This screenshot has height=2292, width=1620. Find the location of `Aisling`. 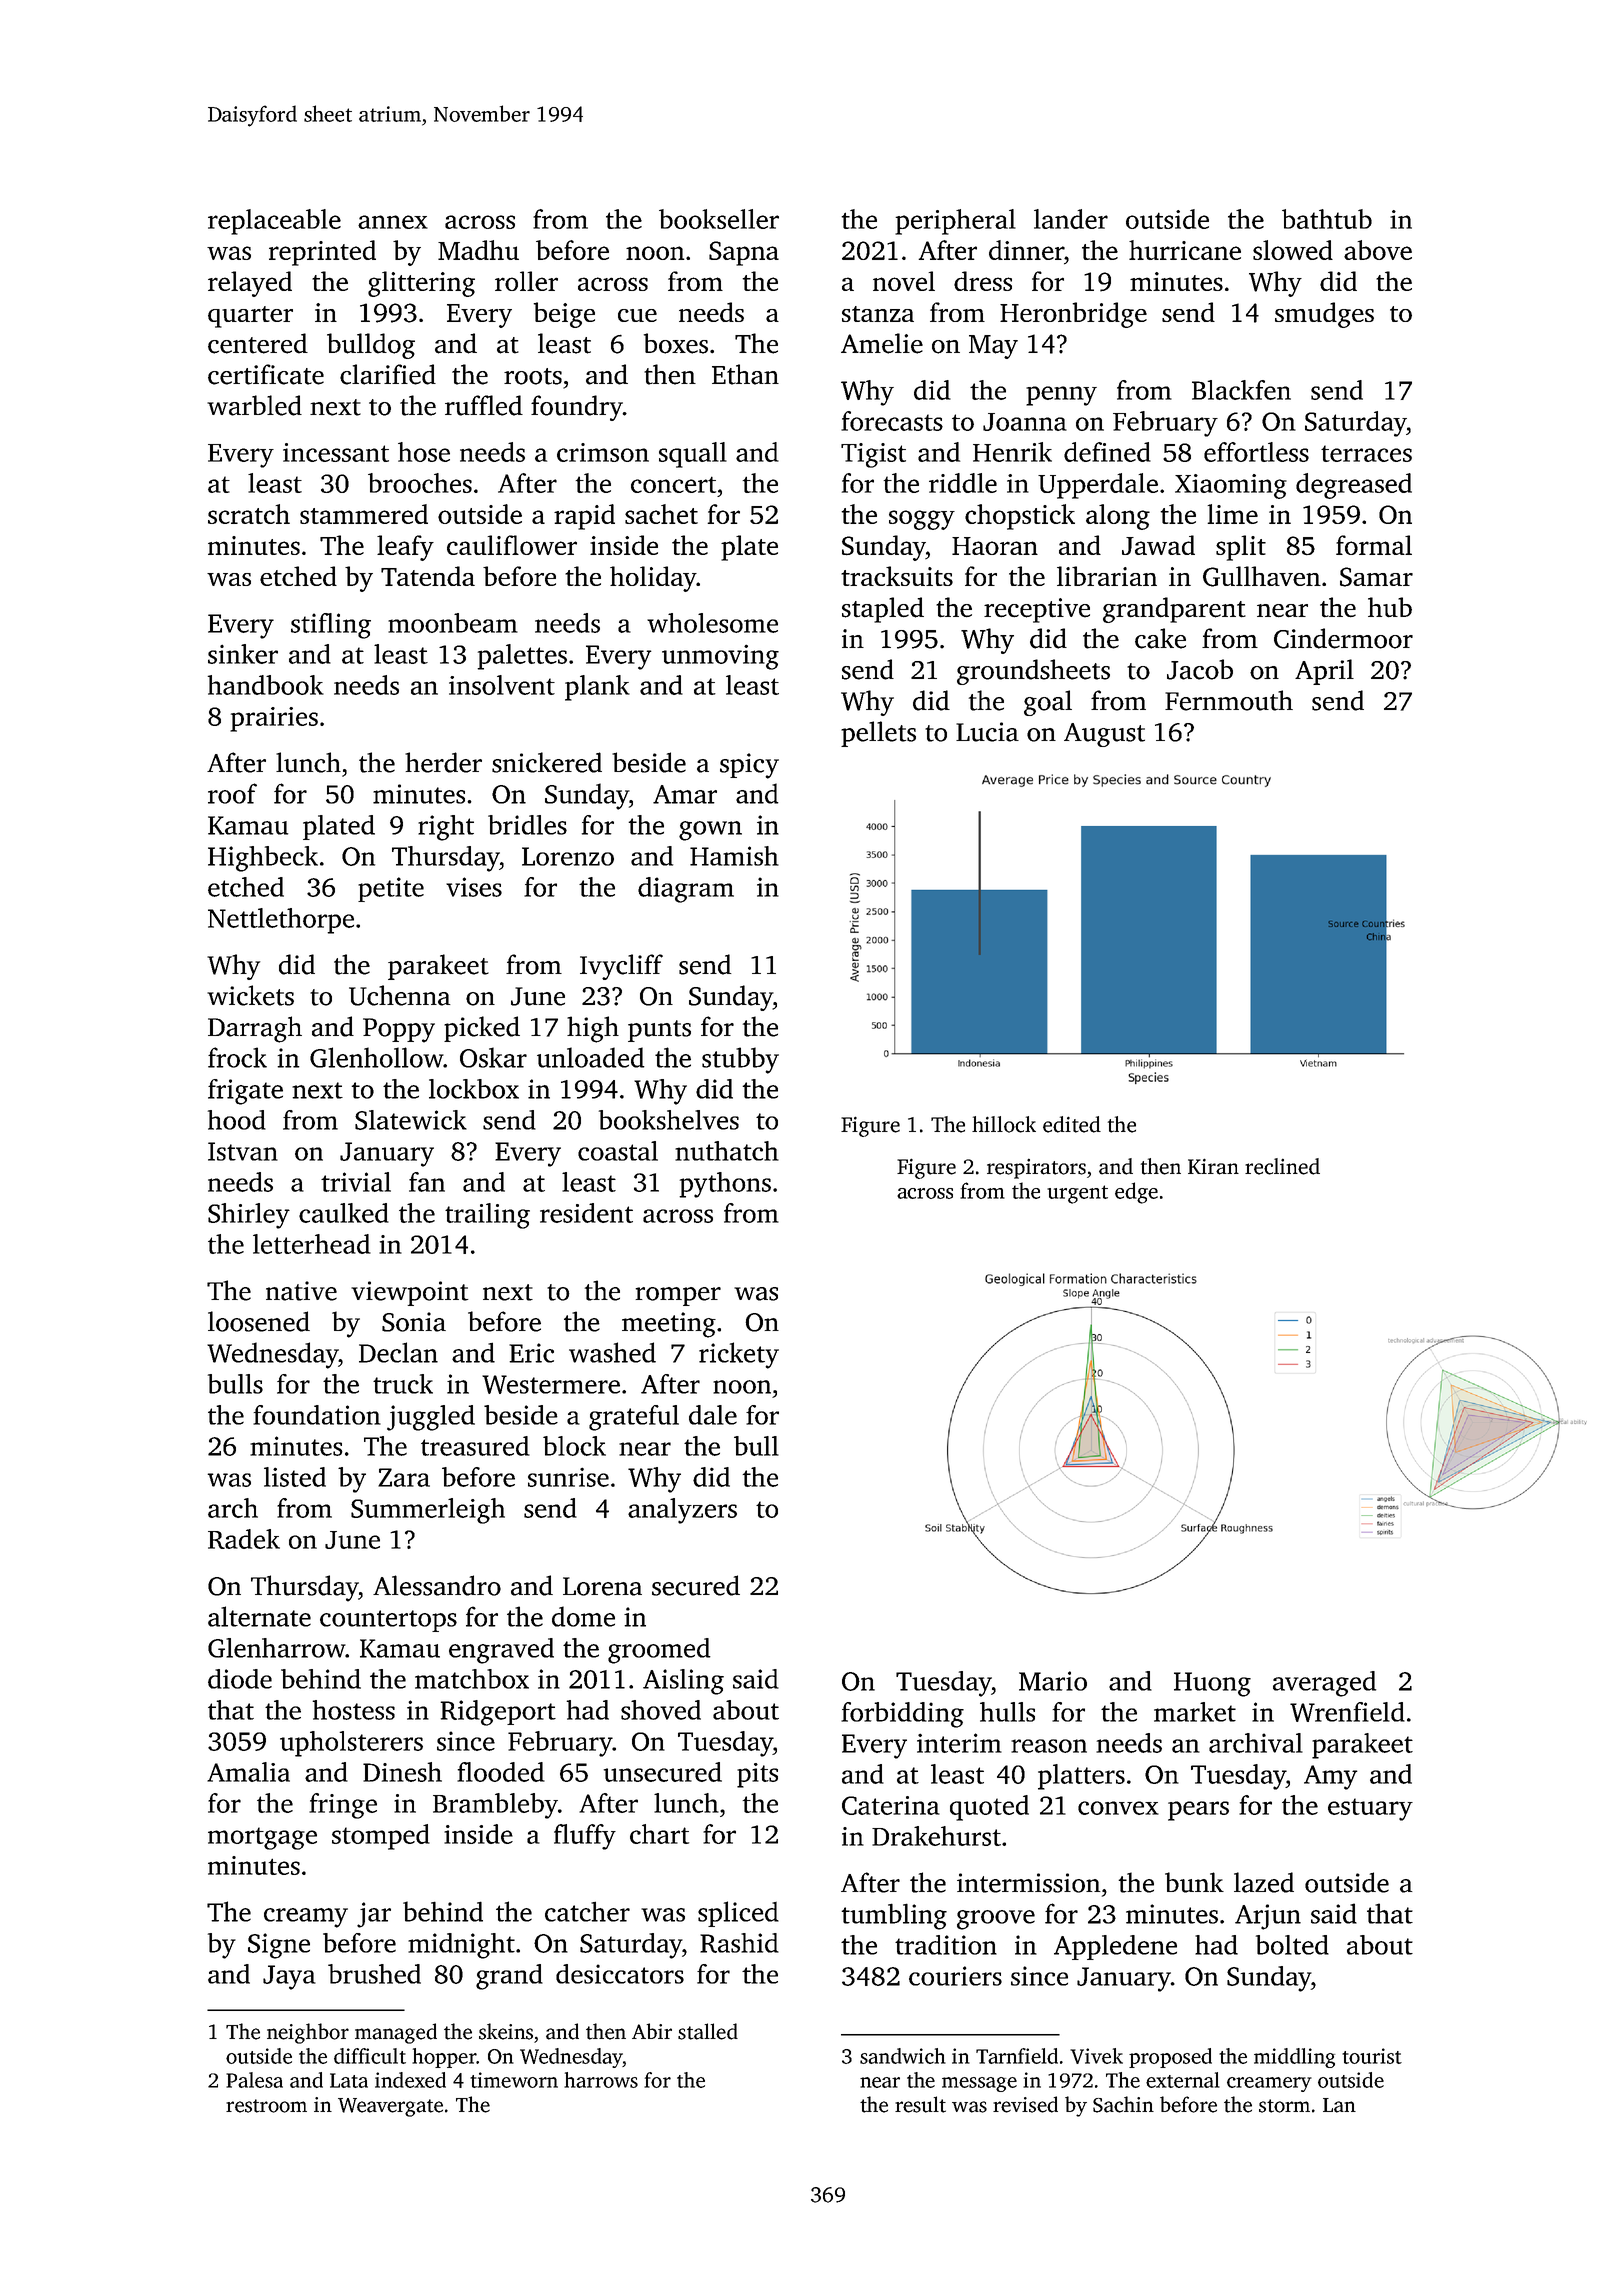

Aisling is located at coordinates (683, 1682).
